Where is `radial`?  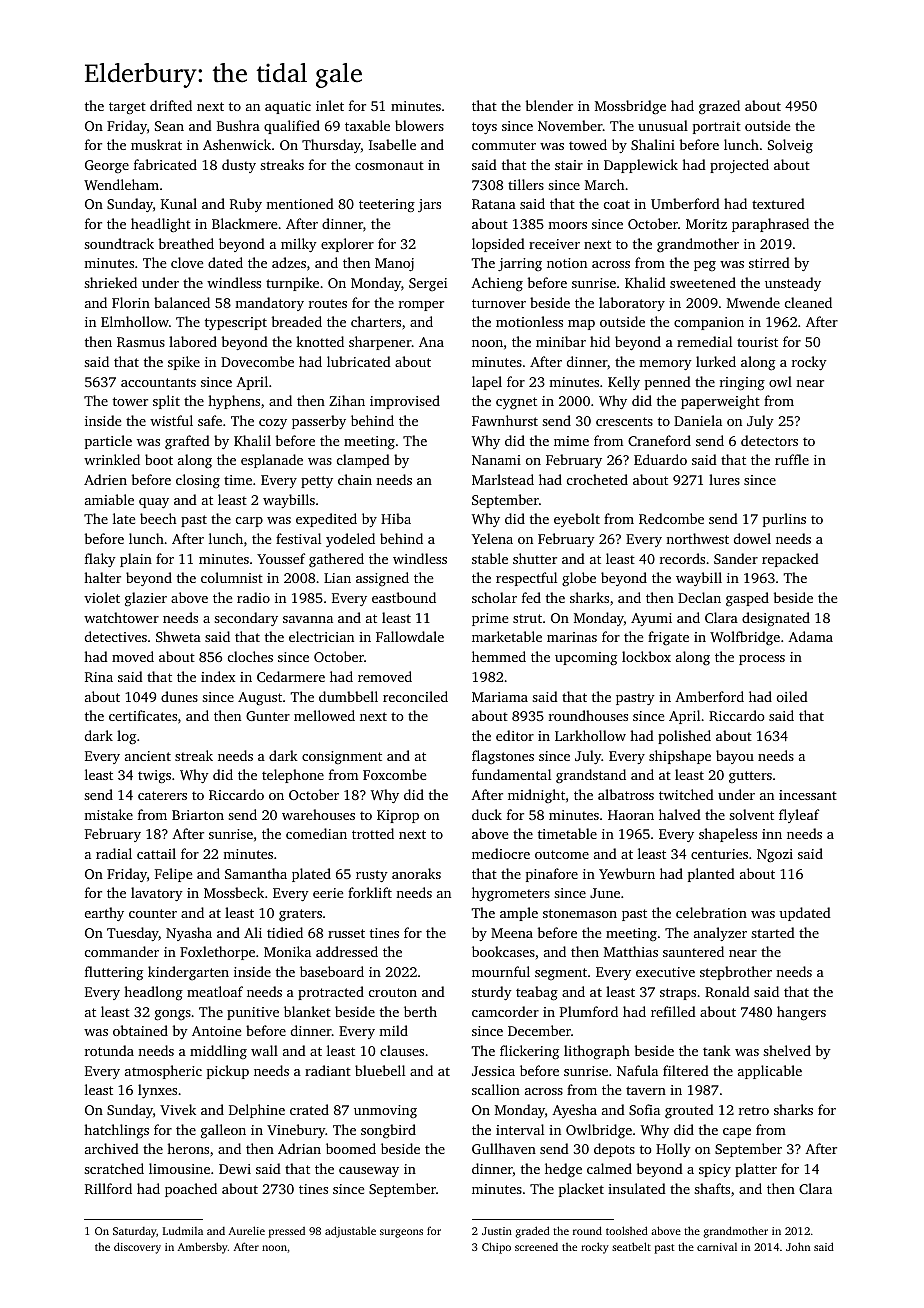 radial is located at coordinates (114, 853).
